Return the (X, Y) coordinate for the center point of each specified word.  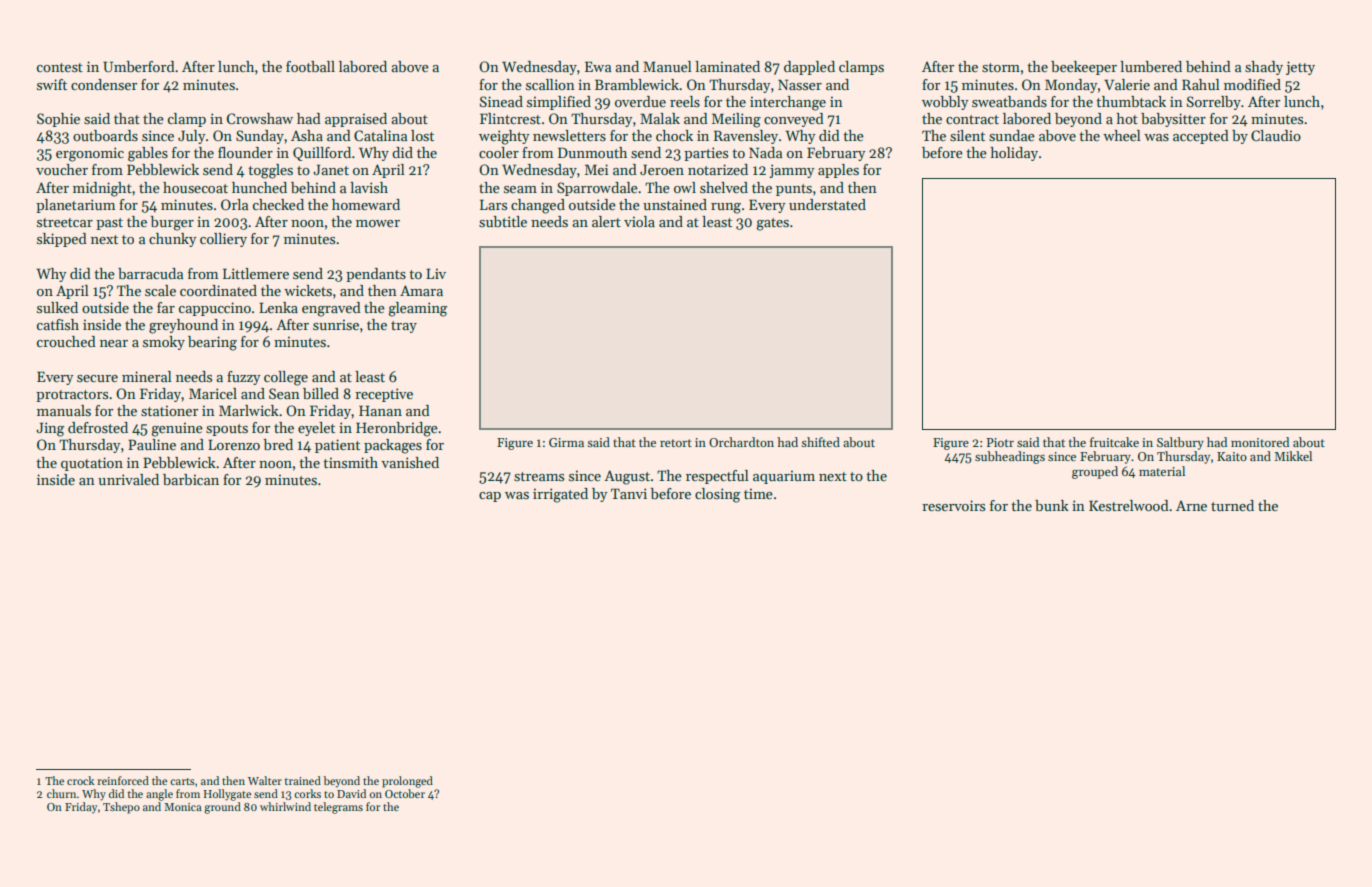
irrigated (560, 495)
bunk (1052, 505)
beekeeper (1084, 68)
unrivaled (128, 479)
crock (81, 780)
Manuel (667, 66)
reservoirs (953, 505)
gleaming (418, 309)
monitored (1260, 442)
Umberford (139, 66)
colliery (223, 240)
